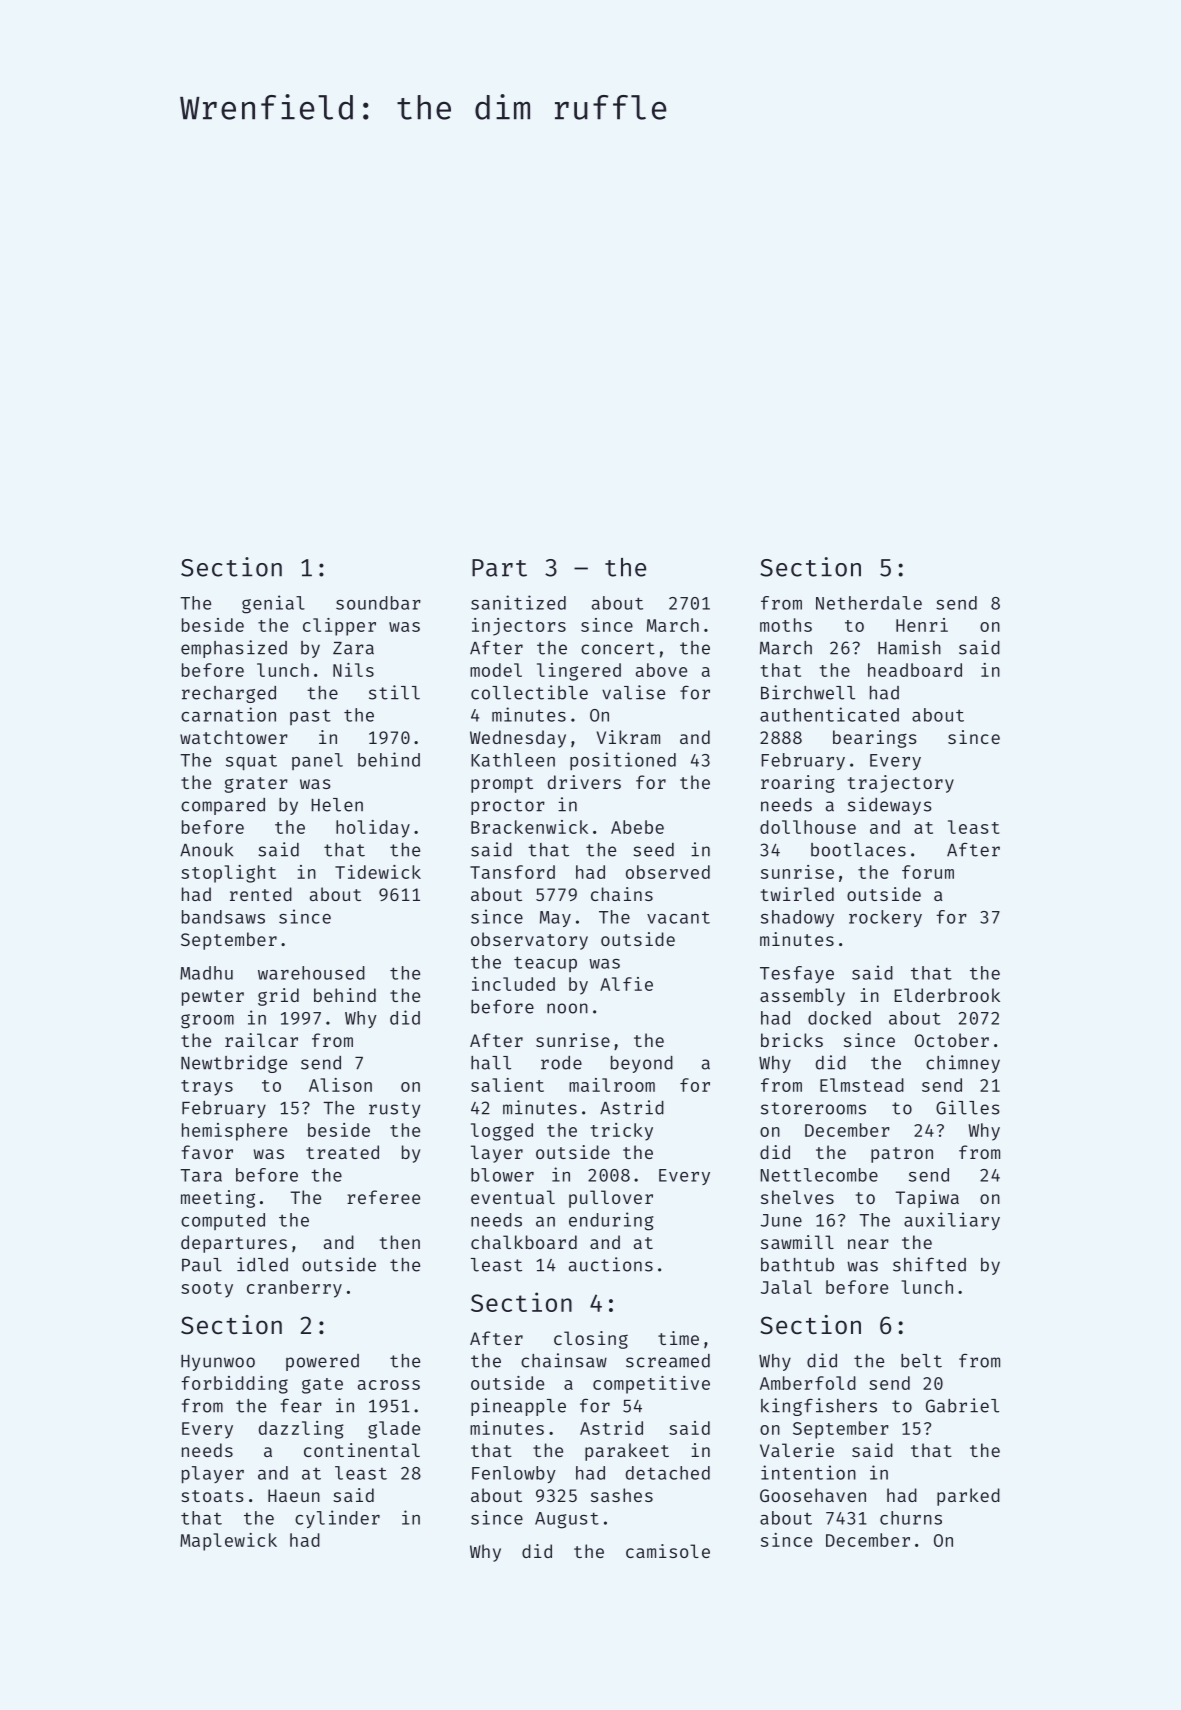  What do you see at coordinates (518, 739) in the image?
I see `Wednesday` at bounding box center [518, 739].
